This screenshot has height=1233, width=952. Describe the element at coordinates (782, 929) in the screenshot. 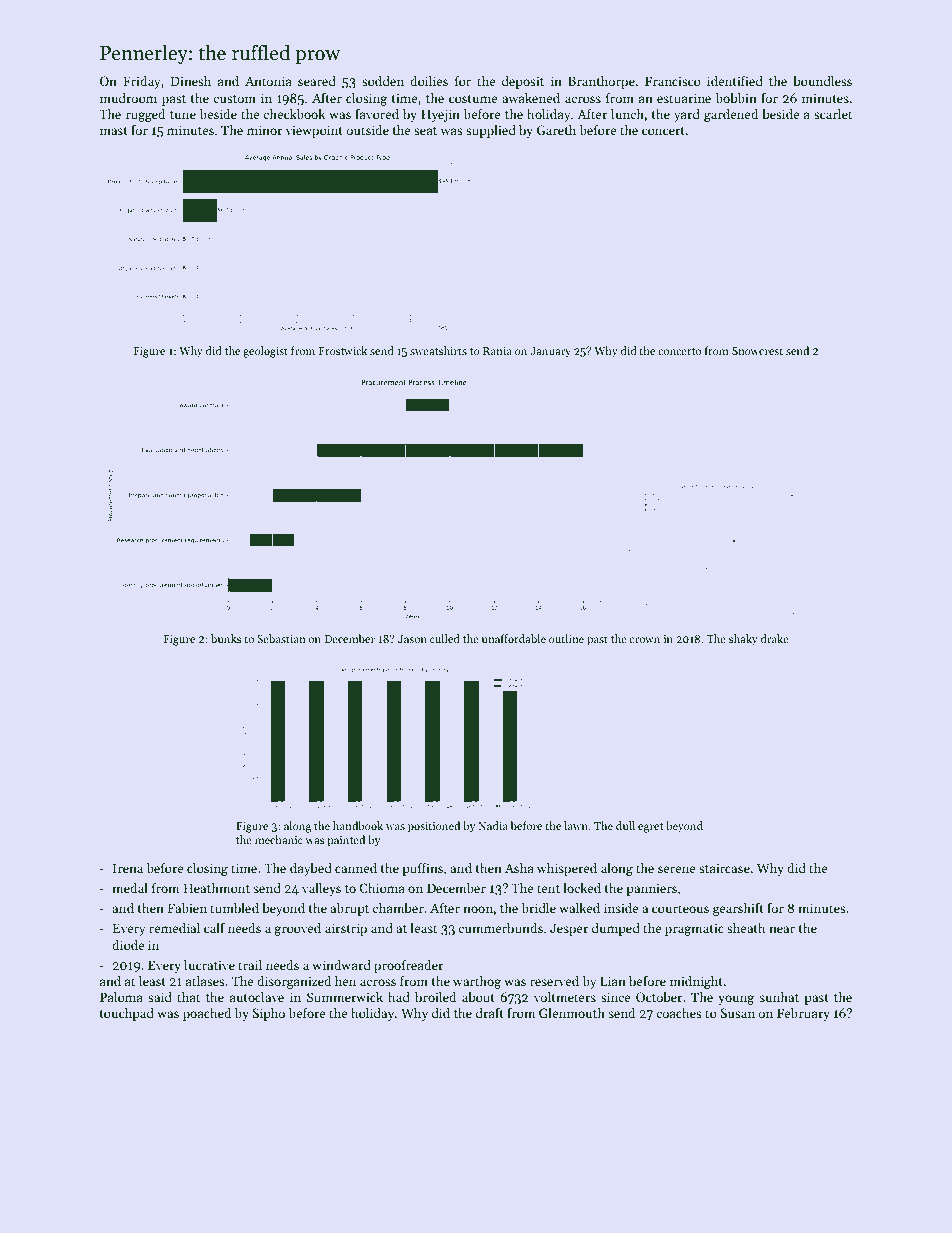

I see `near` at that location.
